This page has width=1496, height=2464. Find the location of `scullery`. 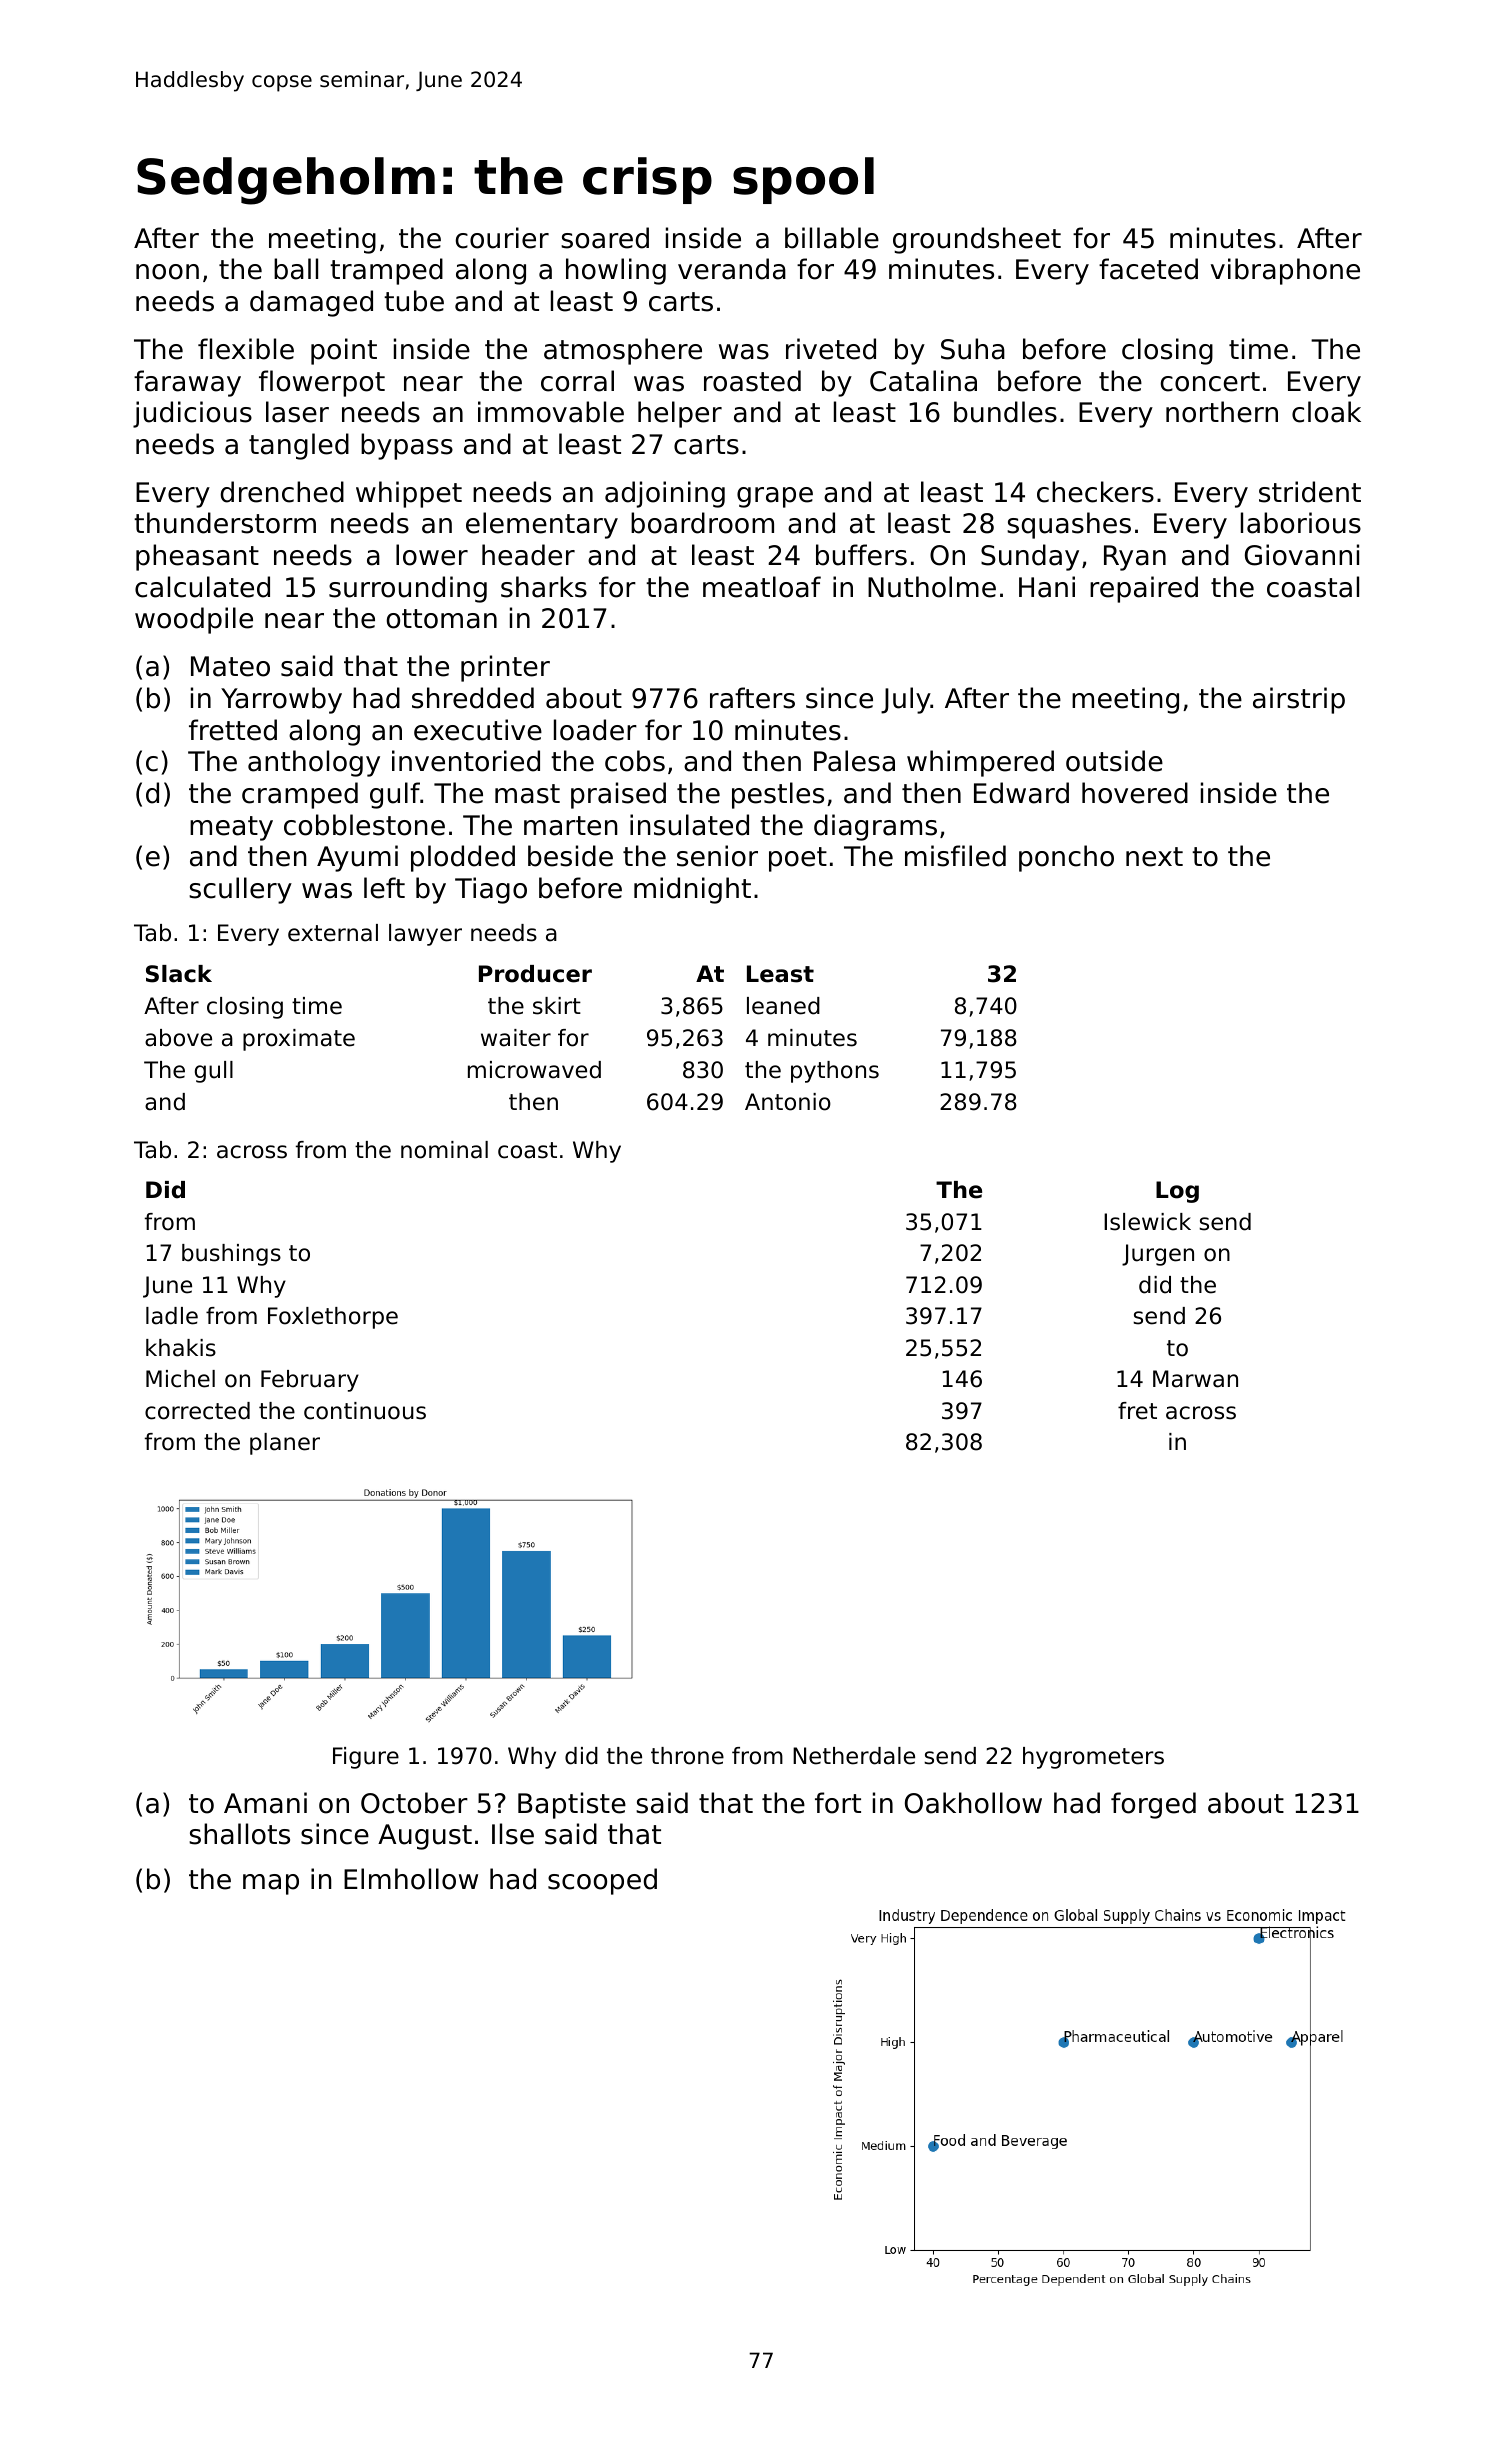

scullery is located at coordinates (240, 890).
